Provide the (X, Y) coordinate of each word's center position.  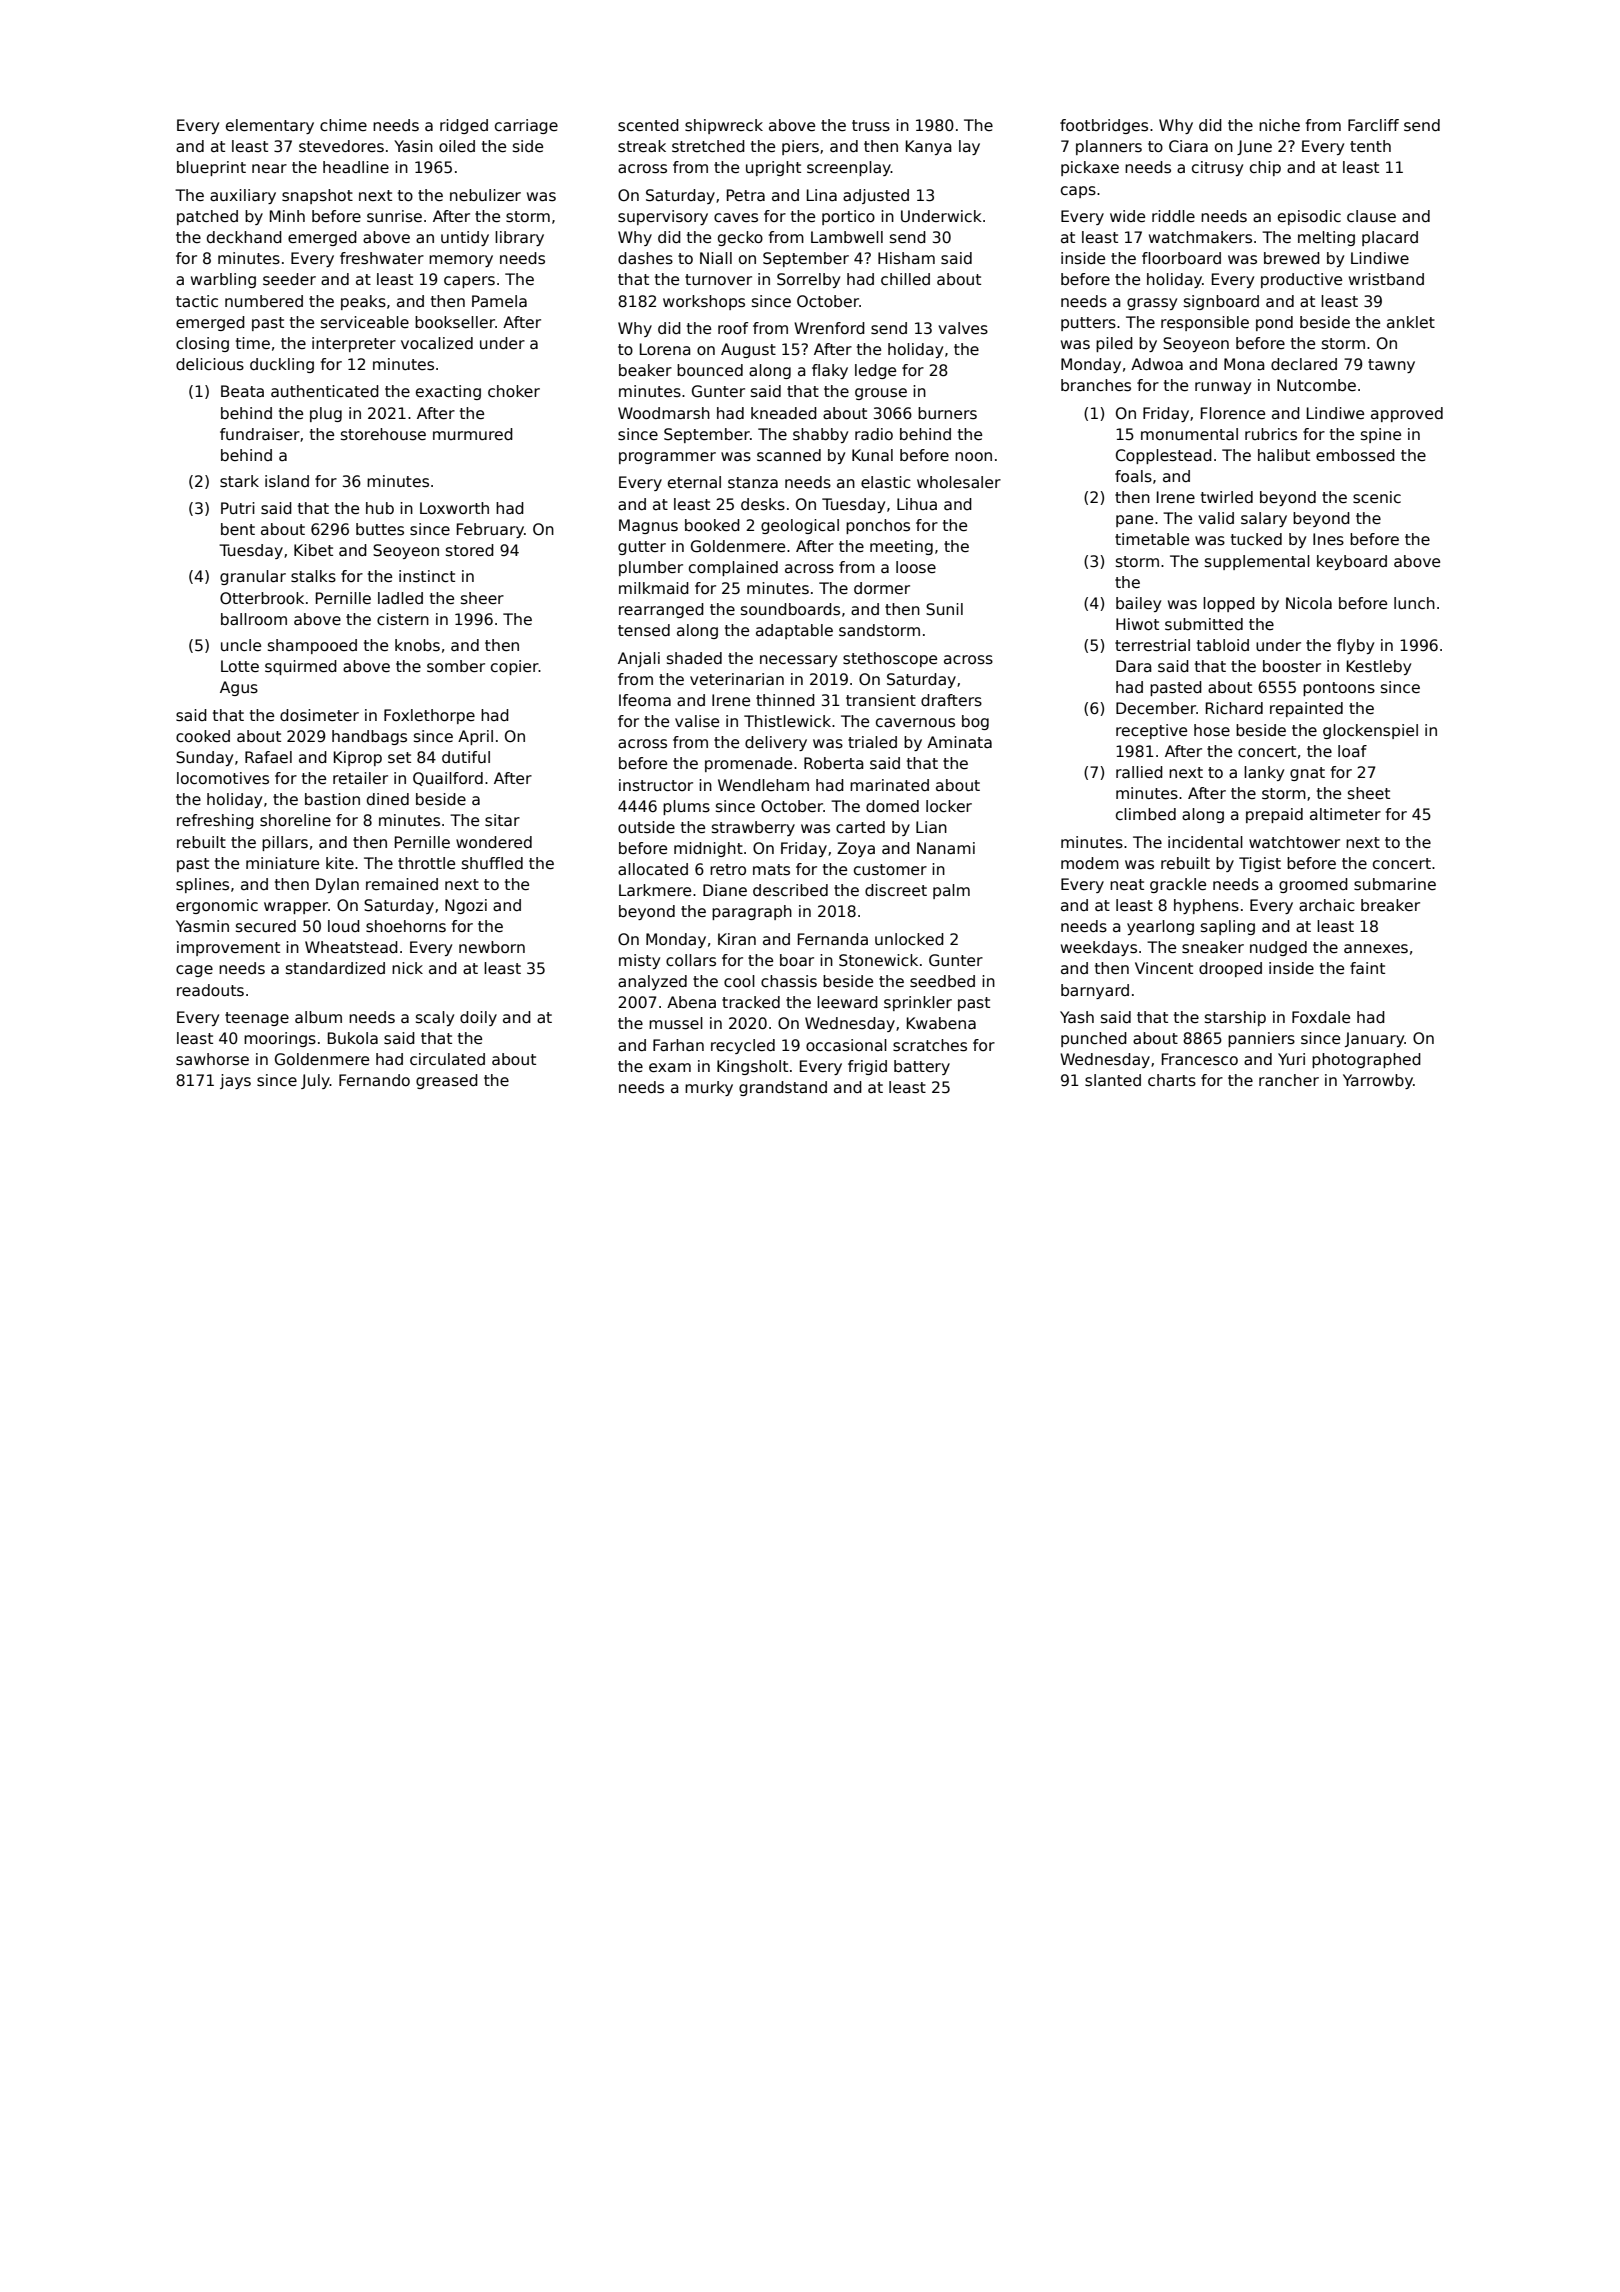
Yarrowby (1378, 1081)
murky (709, 1088)
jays (235, 1081)
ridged (464, 126)
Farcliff (1373, 125)
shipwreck (724, 126)
